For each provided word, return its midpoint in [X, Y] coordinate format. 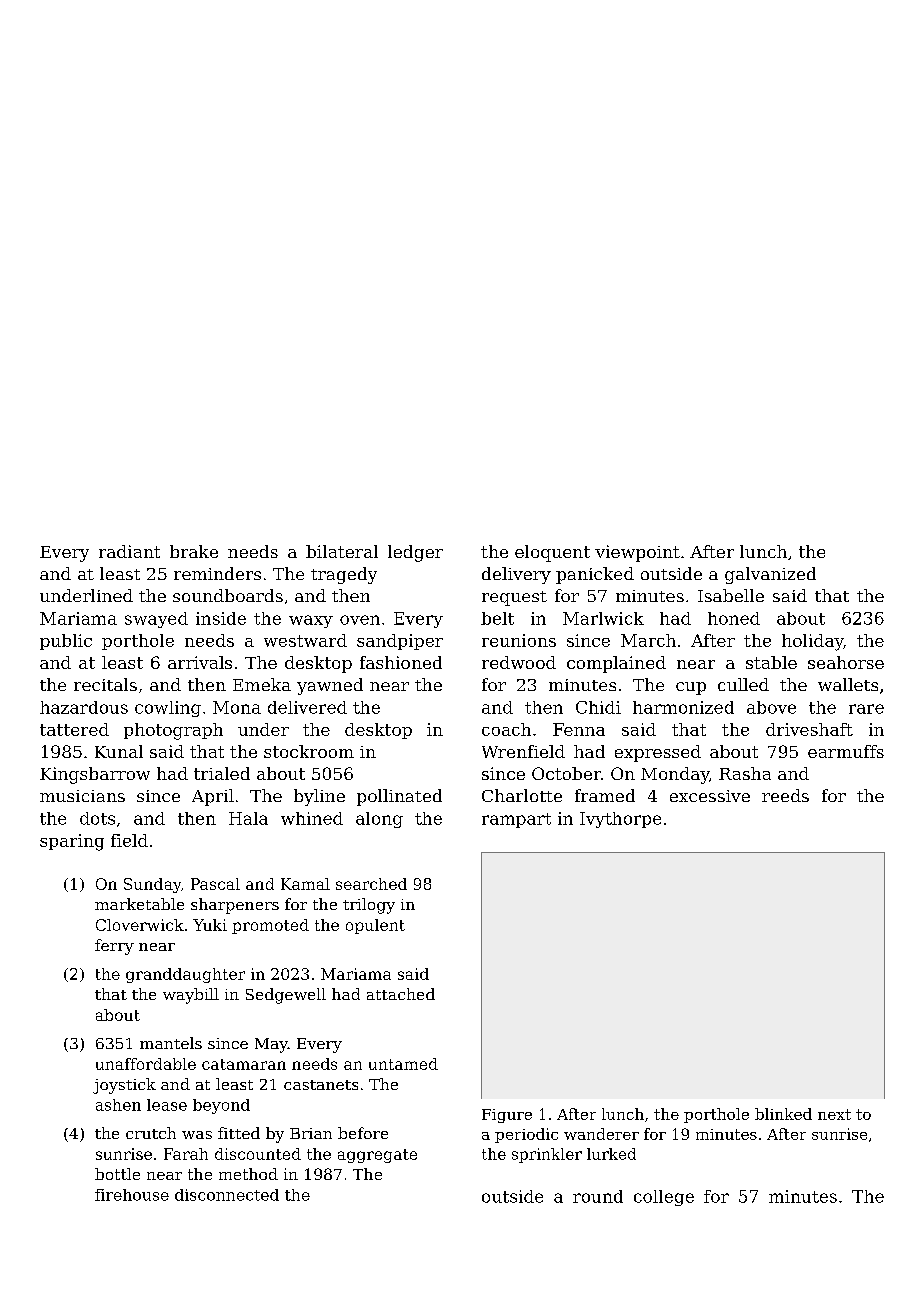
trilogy [369, 906]
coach [506, 729]
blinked [783, 1114]
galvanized [770, 575]
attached [401, 994]
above [771, 707]
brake [194, 551]
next [834, 1114]
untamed [403, 1064]
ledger [415, 553]
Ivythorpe [620, 820]
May [271, 1045]
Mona [237, 707]
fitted [239, 1133]
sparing [72, 842]
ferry [114, 947]
